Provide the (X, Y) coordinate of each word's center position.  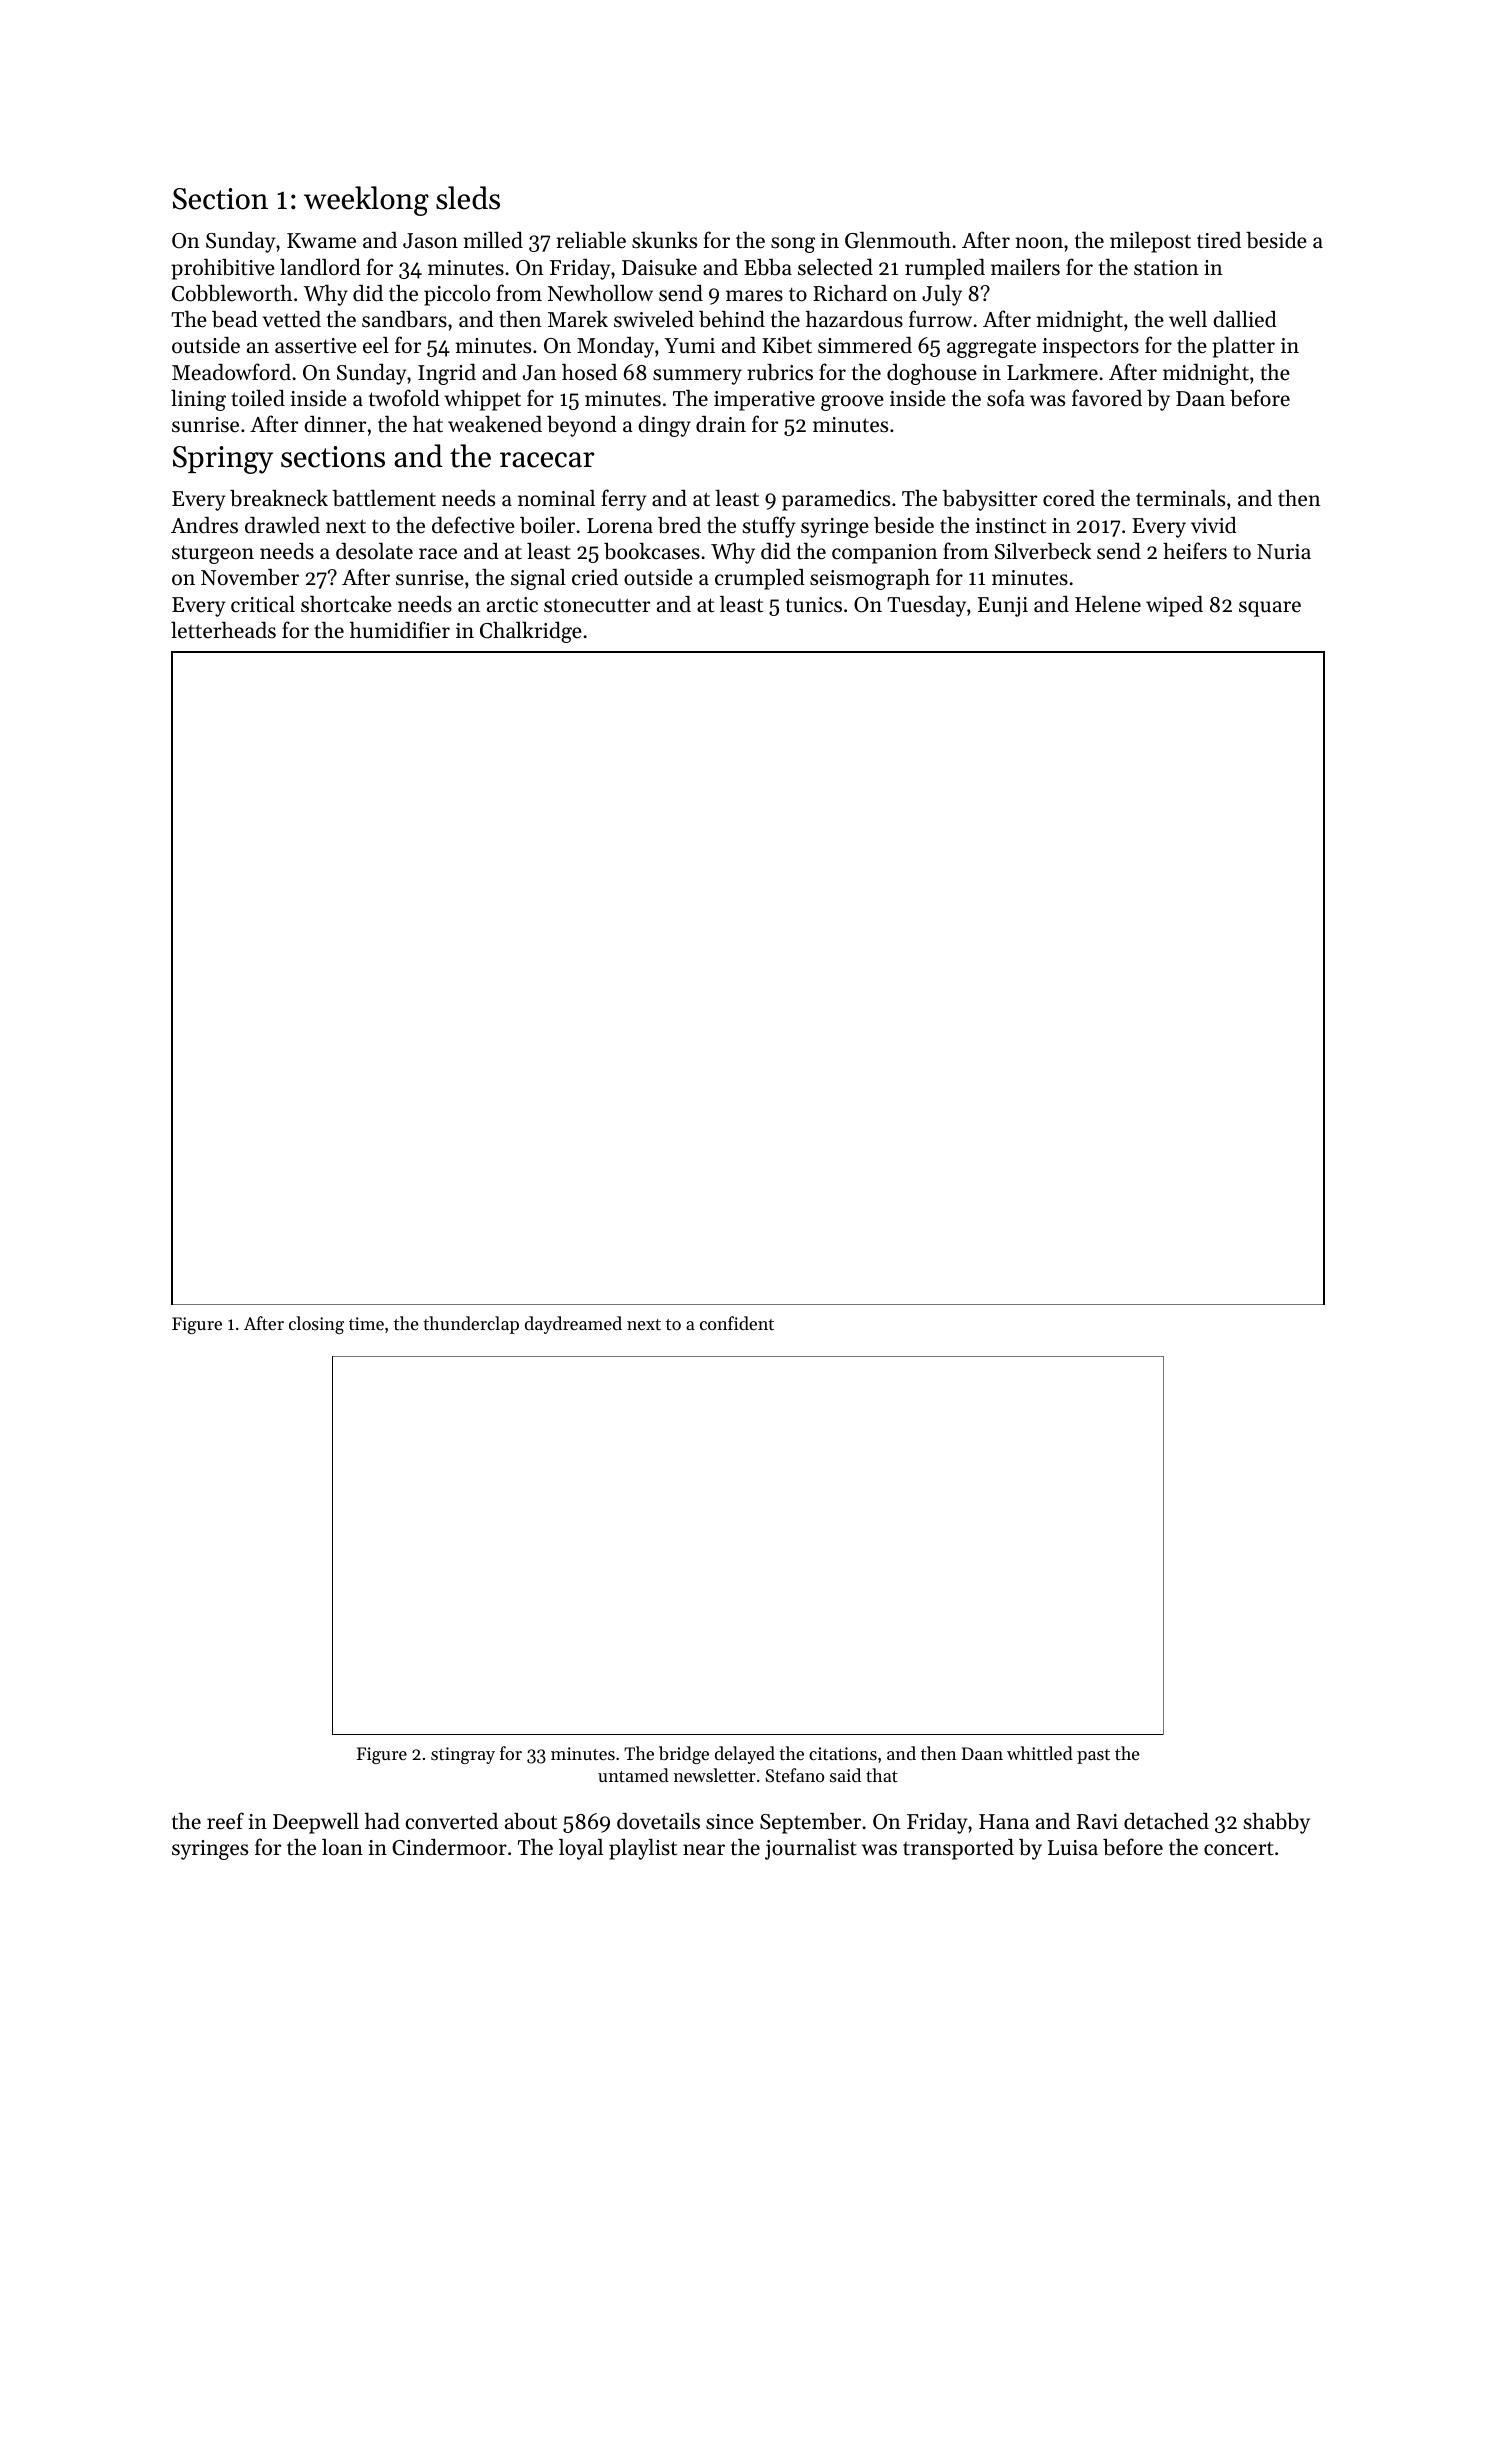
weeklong (366, 201)
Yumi (689, 345)
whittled (1040, 1753)
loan (342, 1847)
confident (737, 1323)
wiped (1174, 606)
